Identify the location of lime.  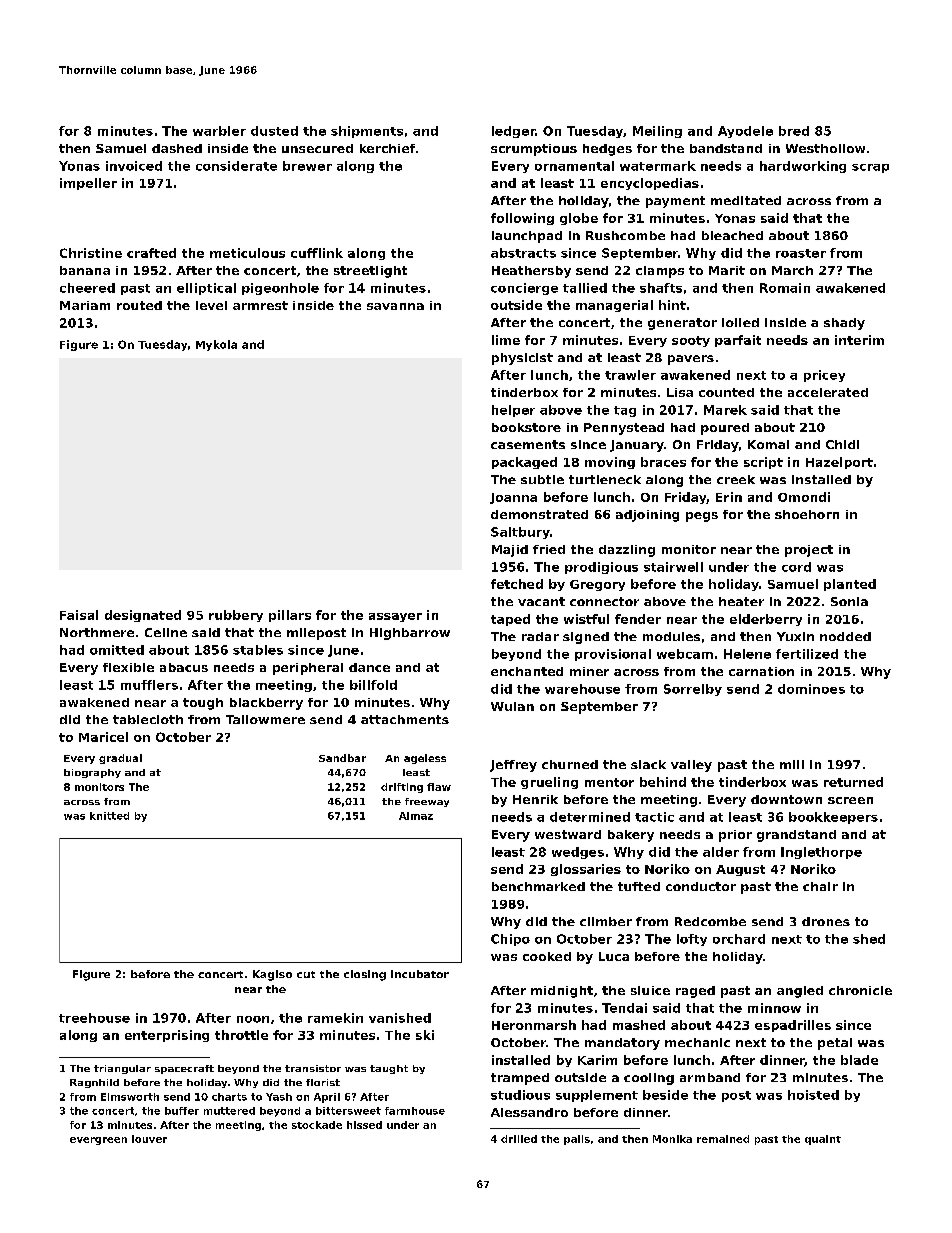
(506, 340).
